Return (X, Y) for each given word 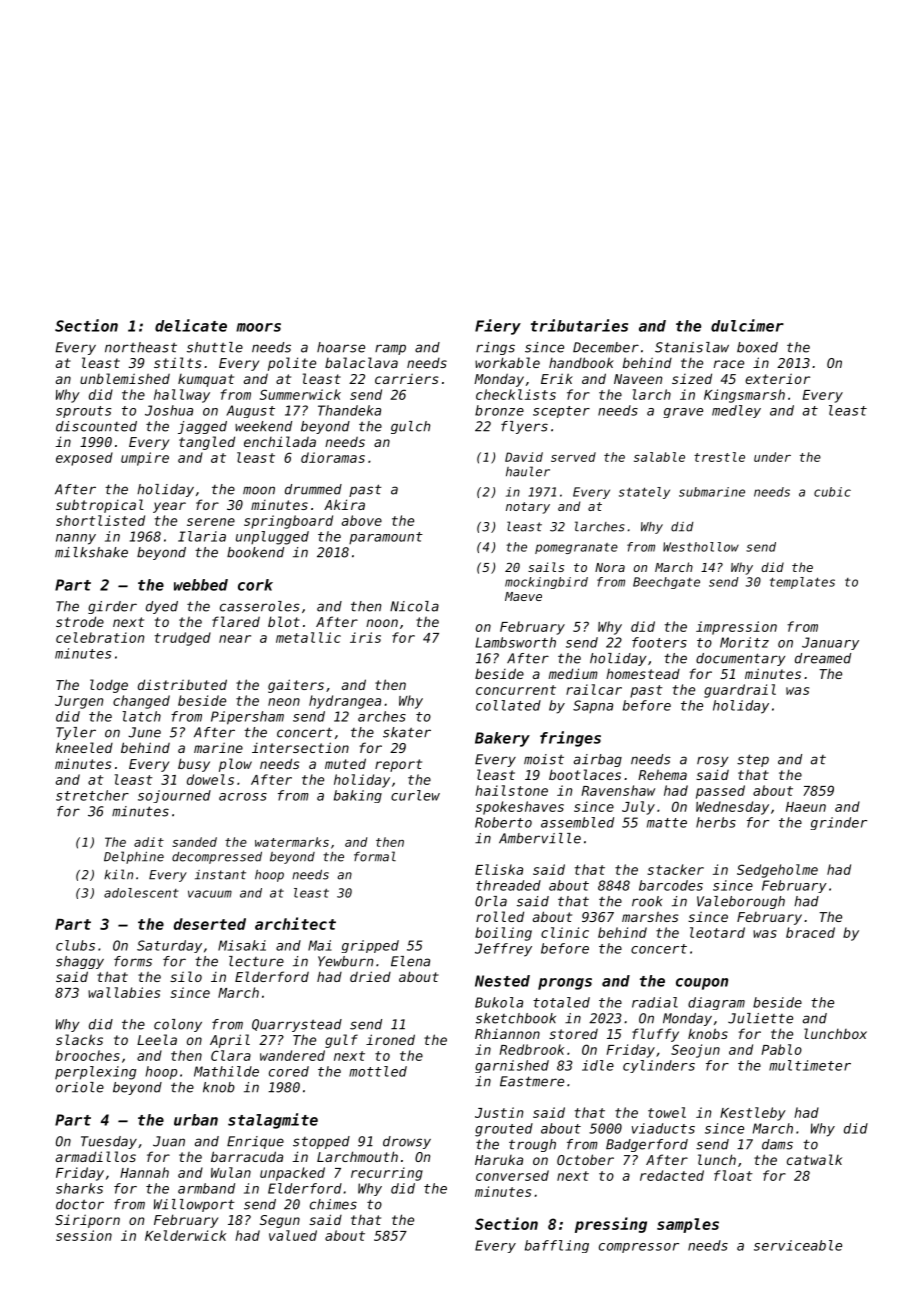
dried (370, 976)
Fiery (498, 327)
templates (802, 583)
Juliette (760, 1018)
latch (141, 716)
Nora (610, 567)
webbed (201, 585)
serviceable (798, 1245)
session (84, 1235)
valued (293, 1235)
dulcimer (747, 325)
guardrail (740, 691)
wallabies (124, 992)
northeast (141, 347)
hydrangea (345, 702)
